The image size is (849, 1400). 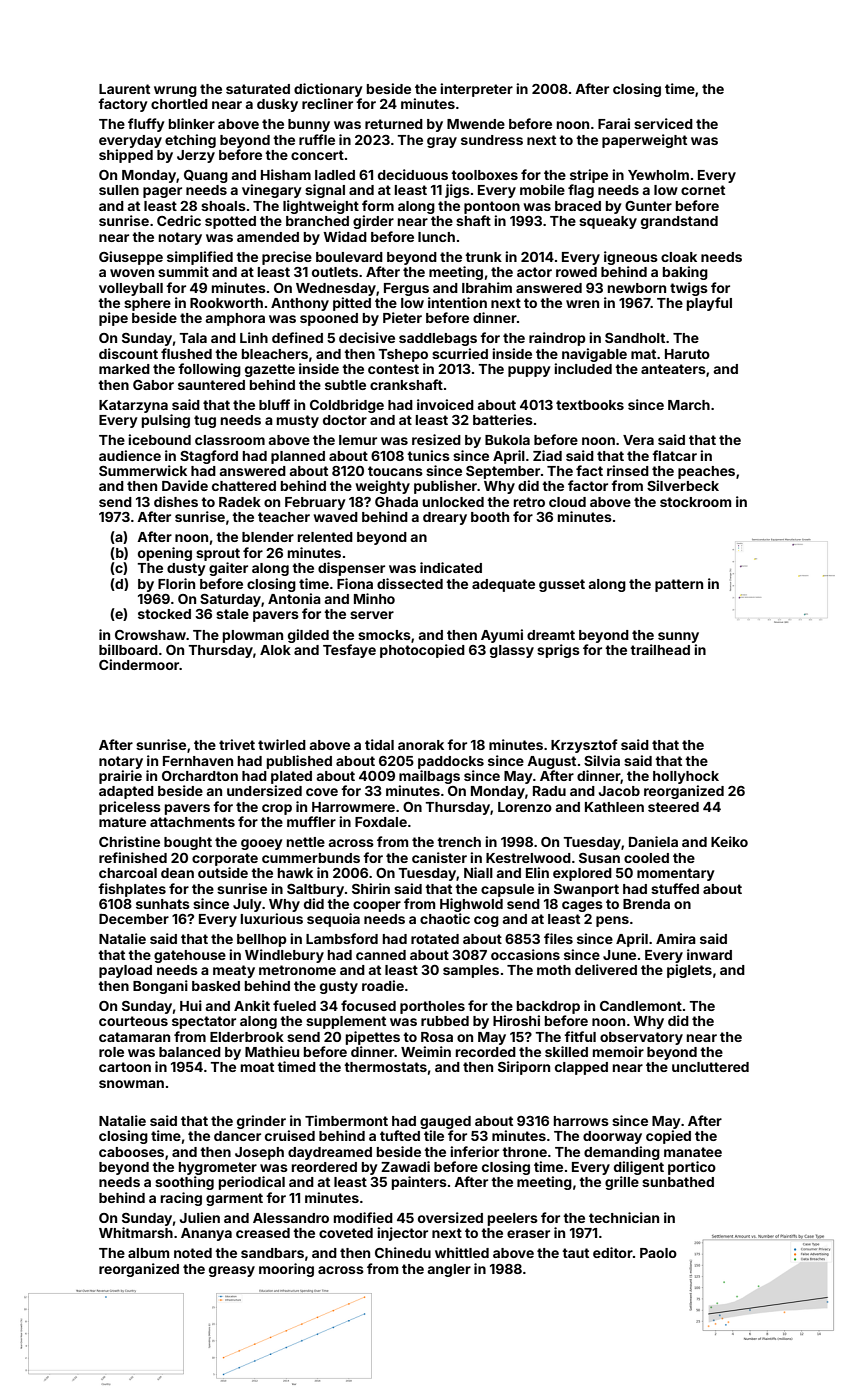 I want to click on booth, so click(x=490, y=517).
